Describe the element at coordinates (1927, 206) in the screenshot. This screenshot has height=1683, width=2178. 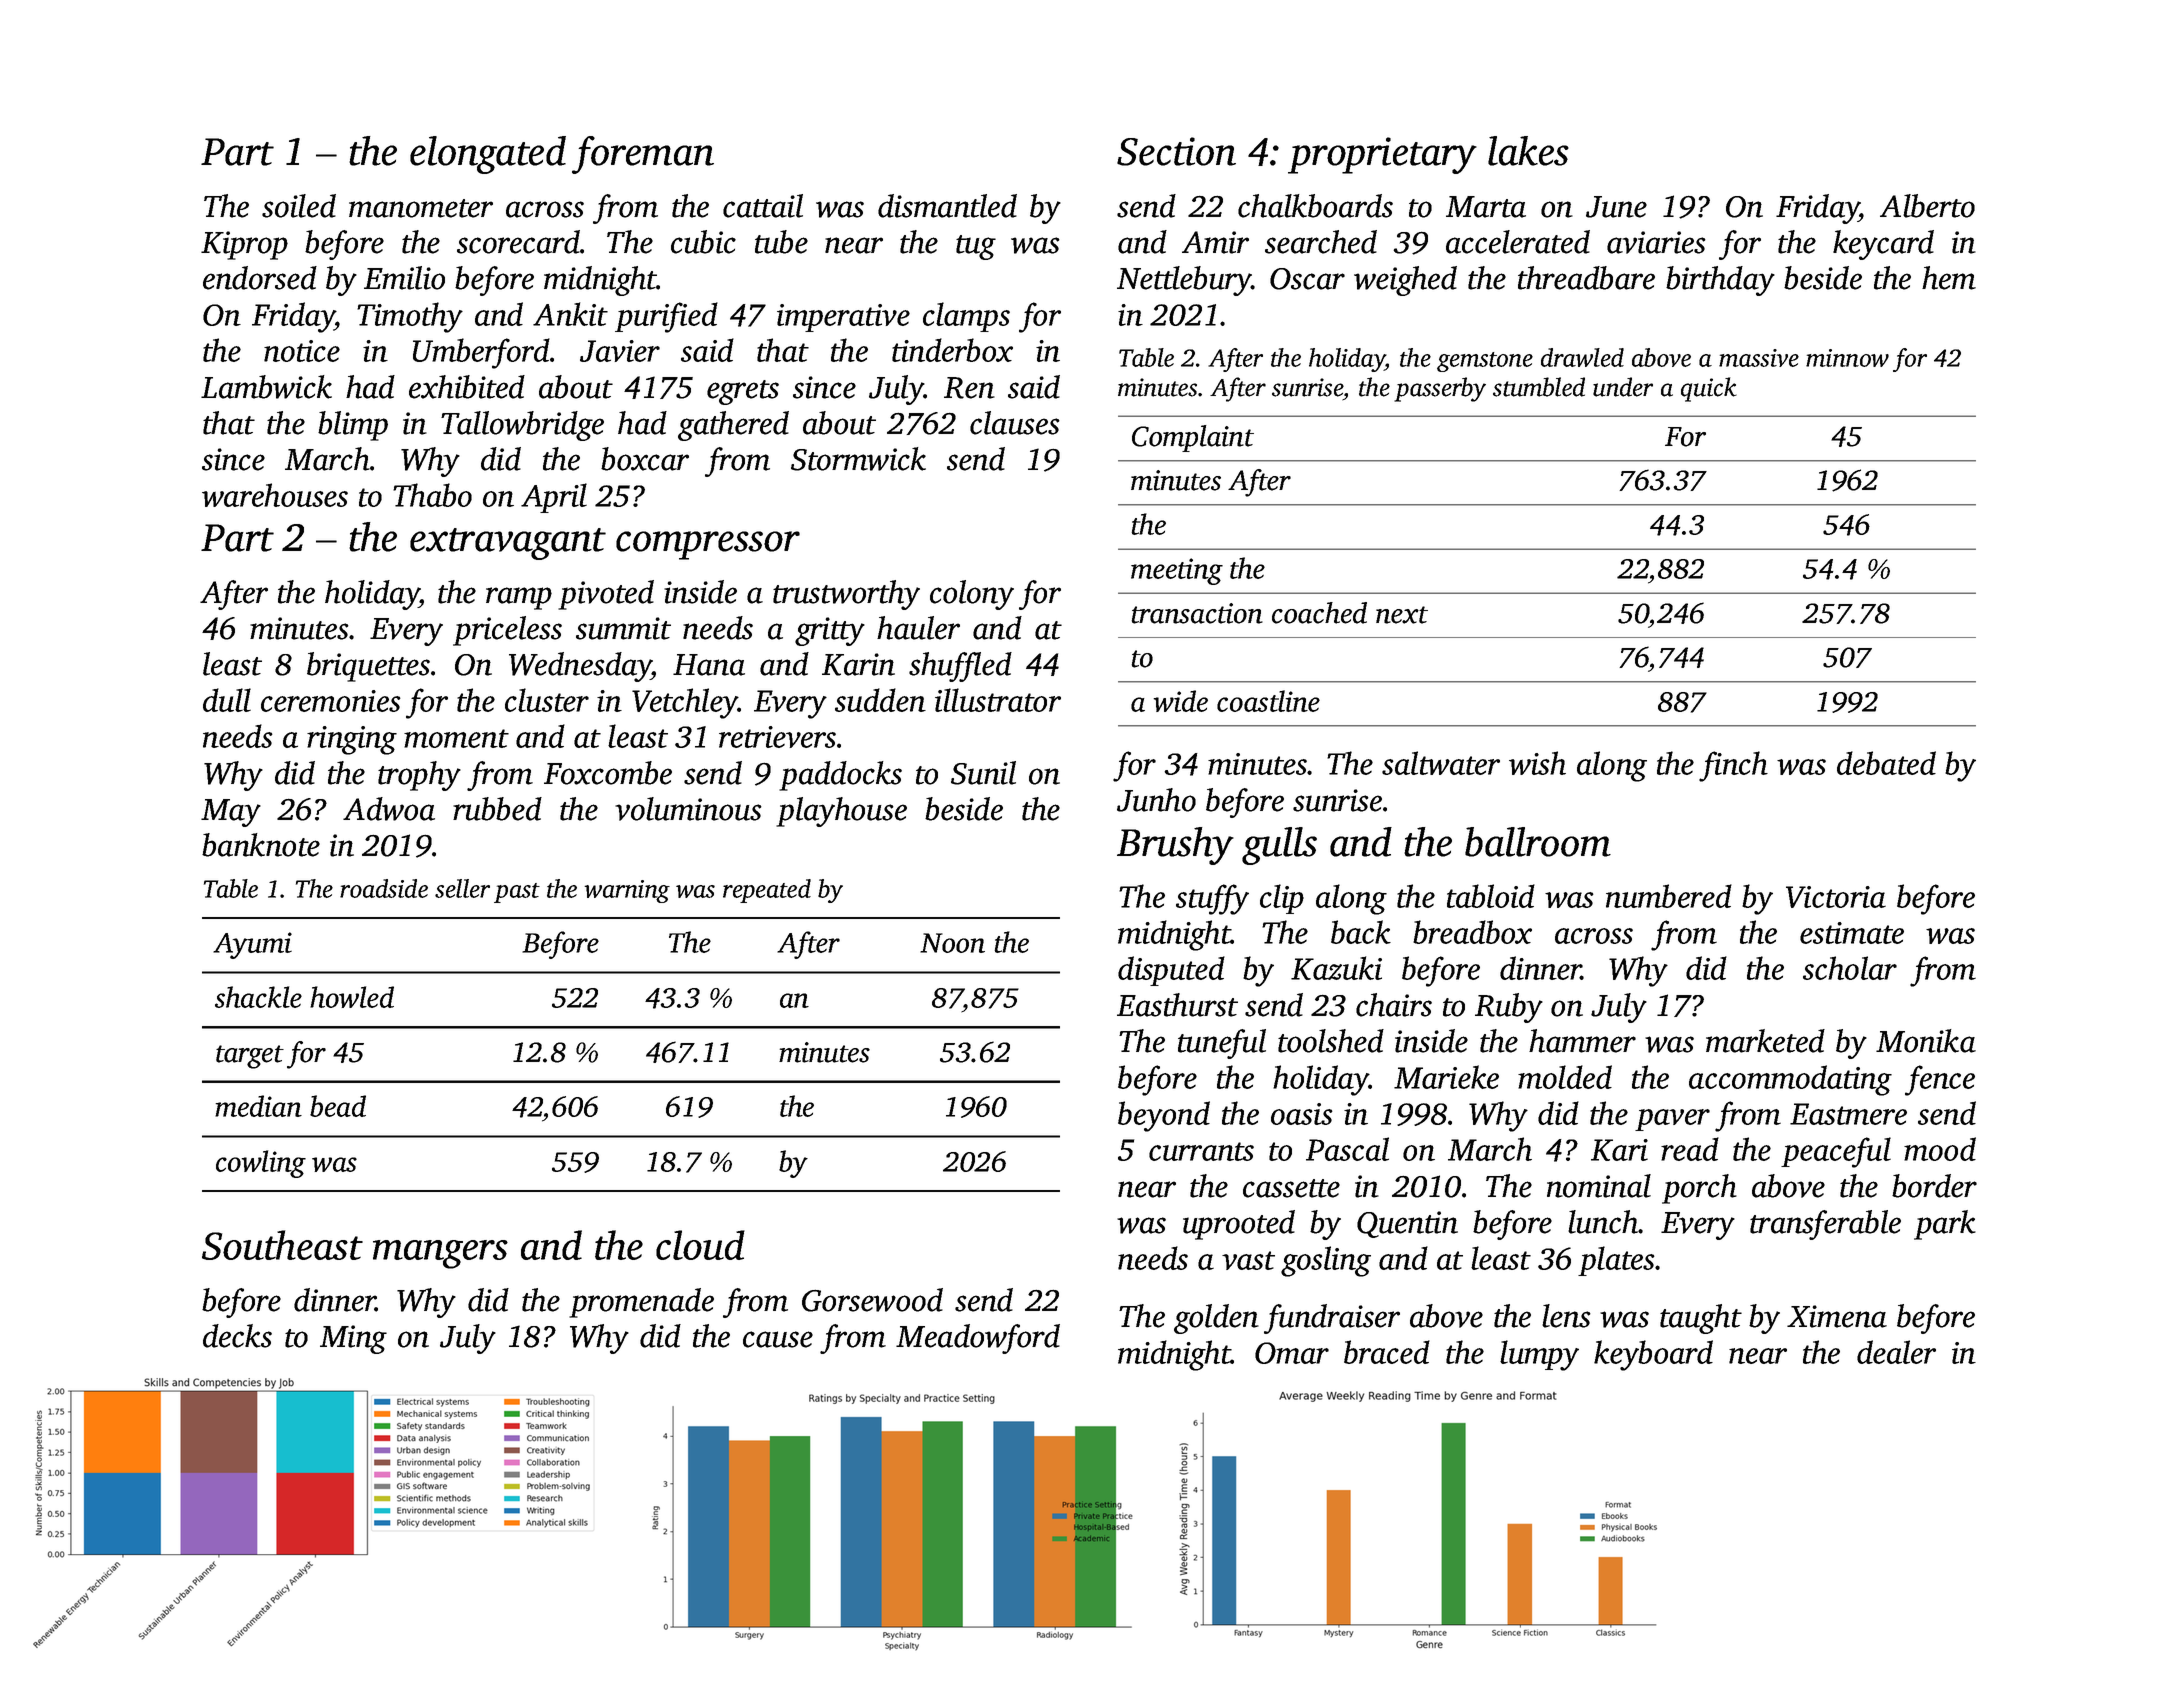
I see `Alberto` at that location.
